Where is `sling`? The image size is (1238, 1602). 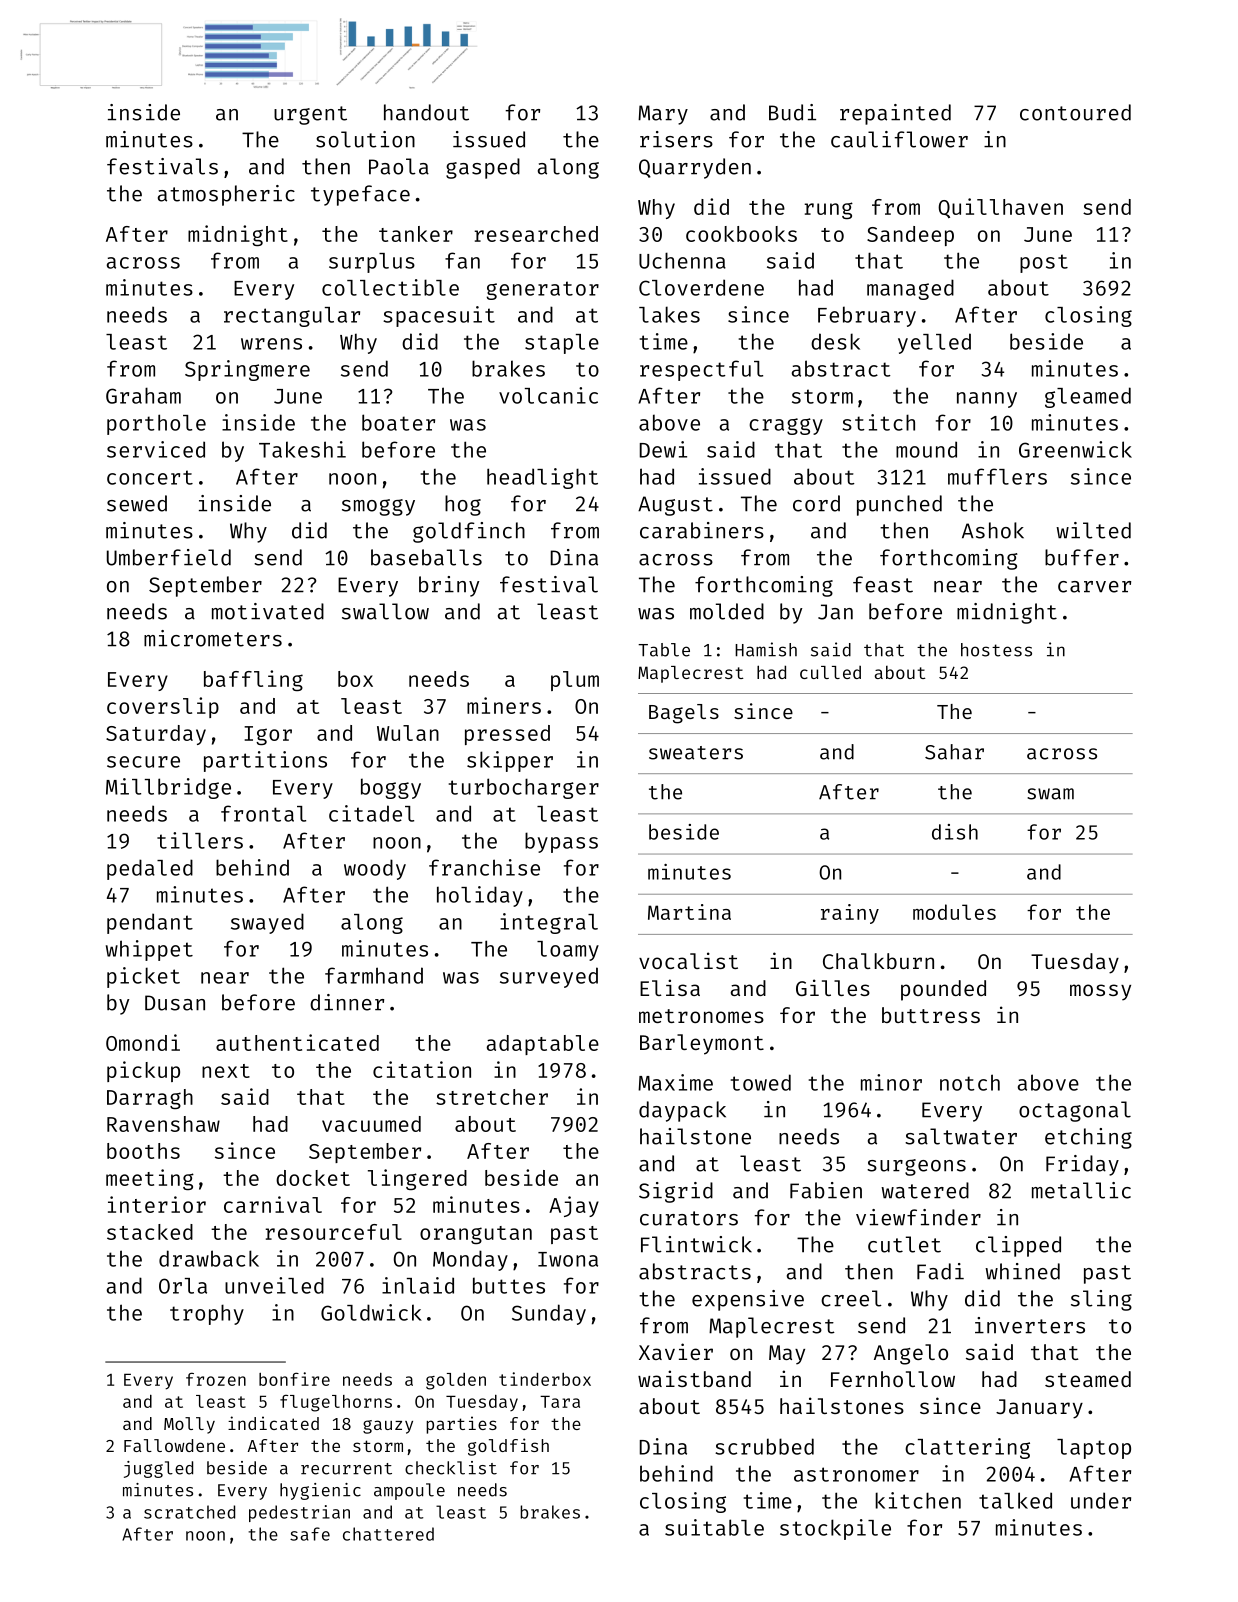
sling is located at coordinates (1101, 1300).
